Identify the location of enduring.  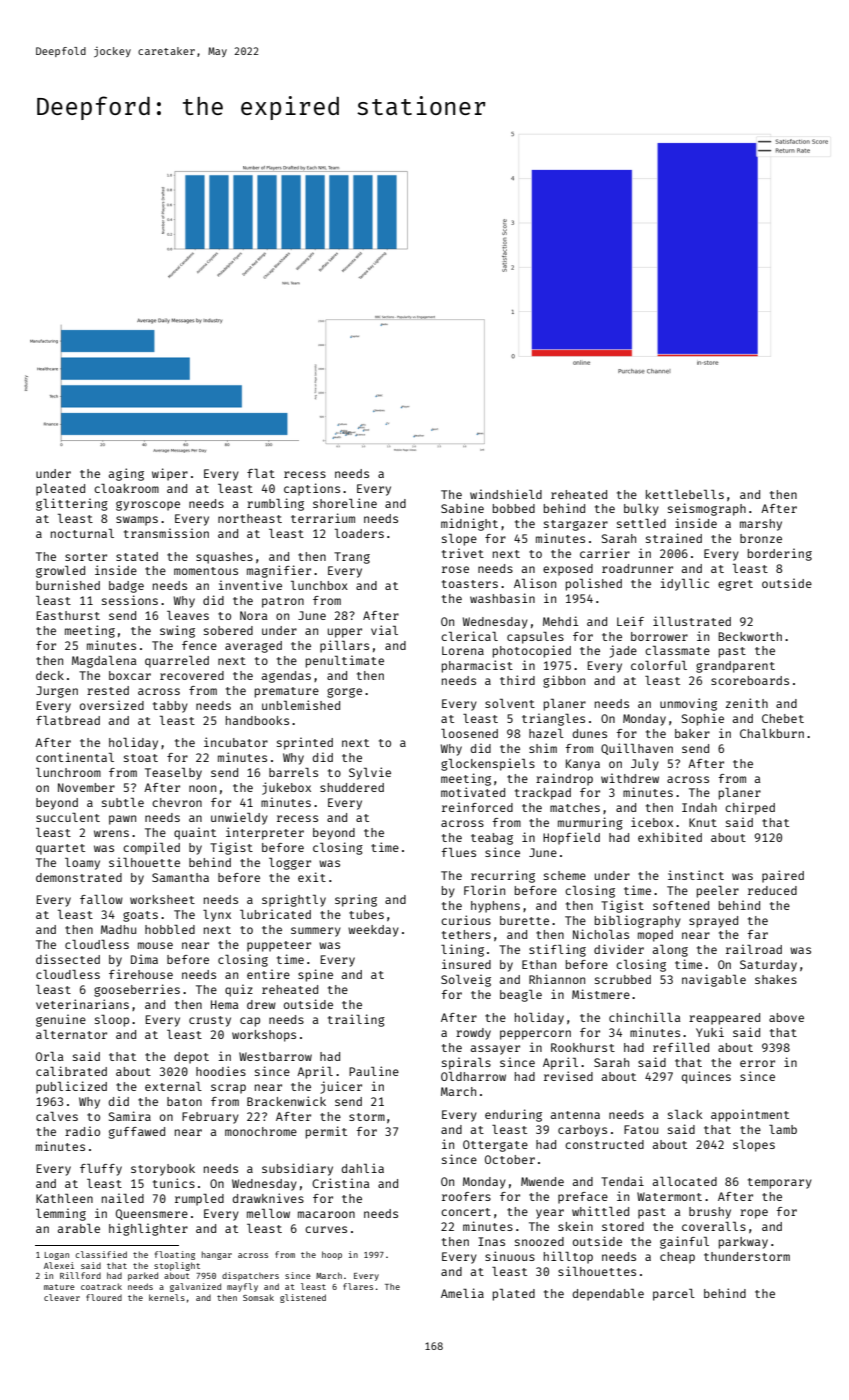
(513, 1115).
